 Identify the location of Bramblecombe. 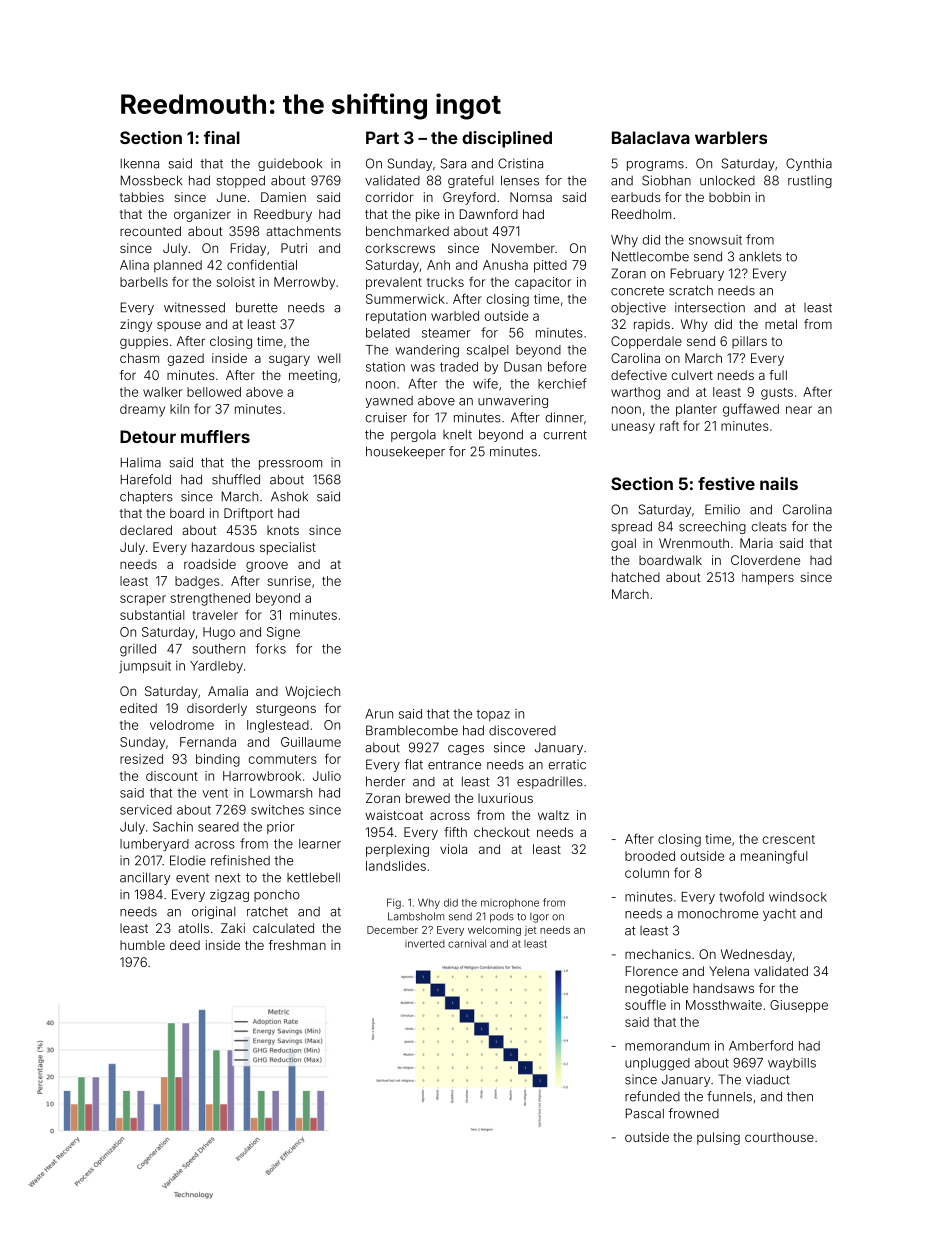
(412, 730).
